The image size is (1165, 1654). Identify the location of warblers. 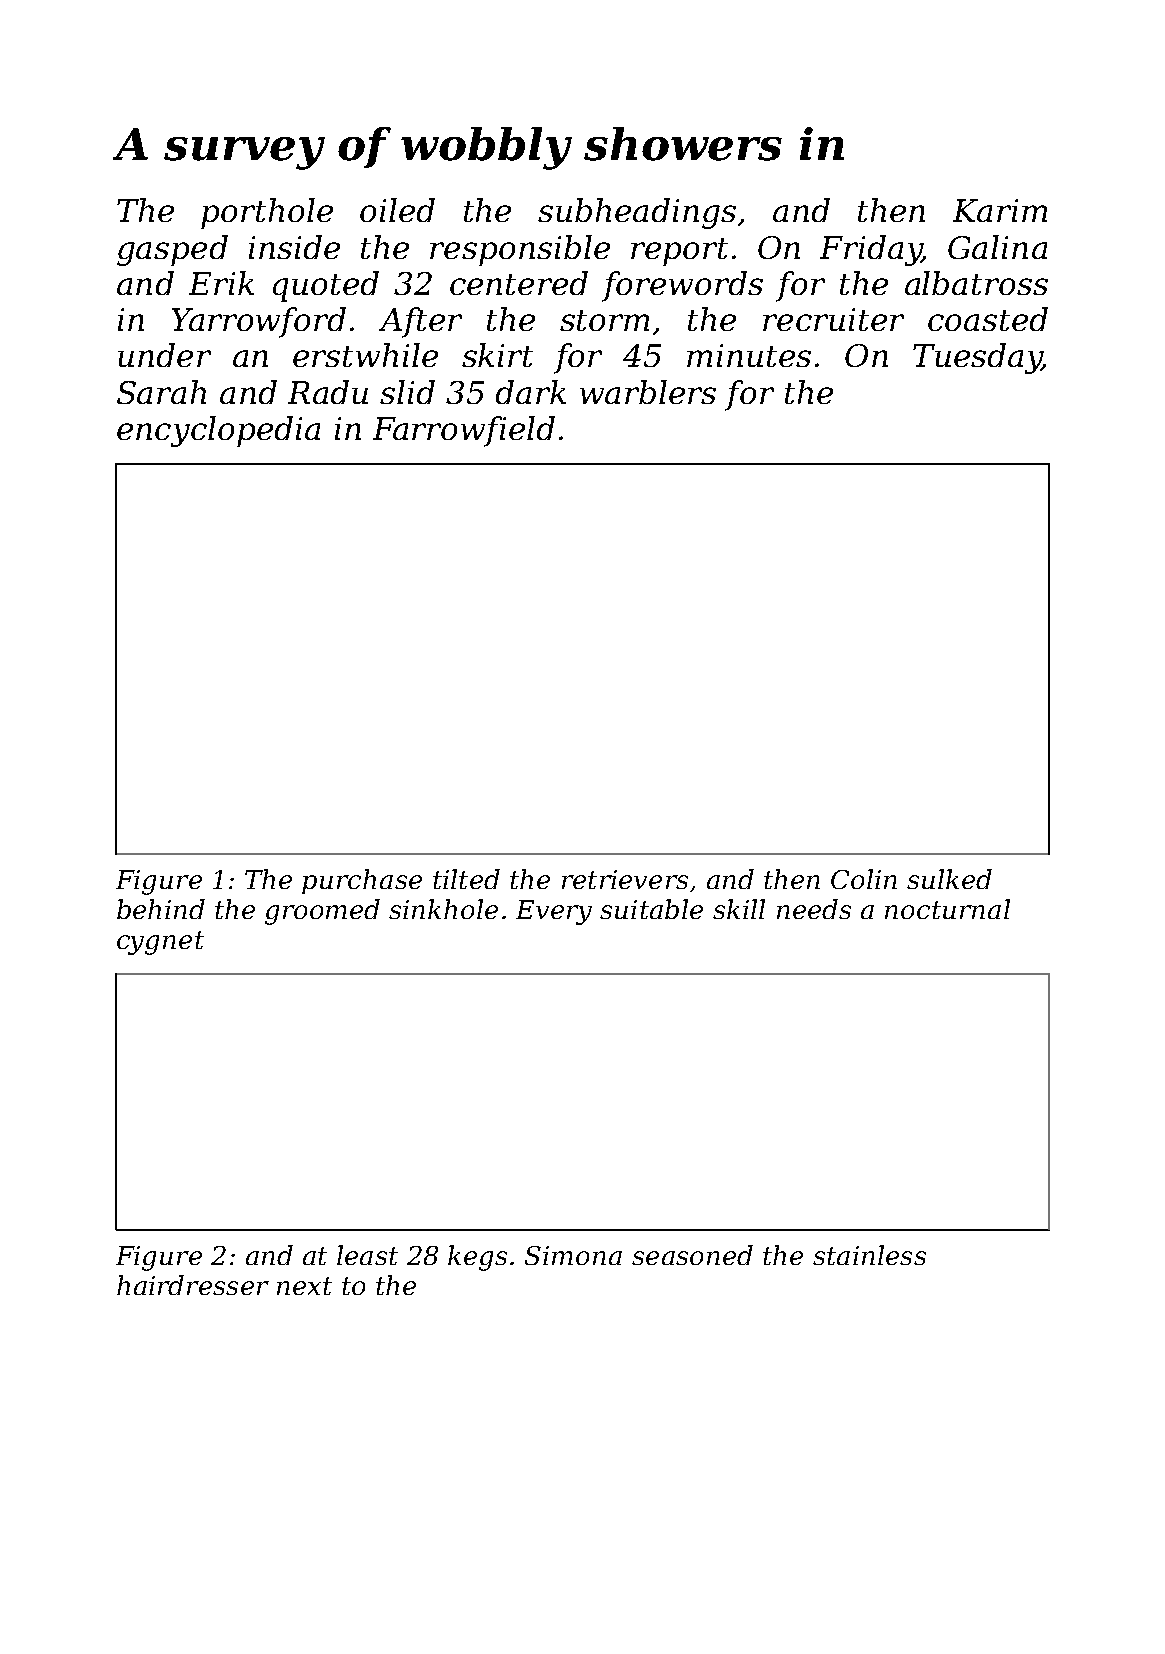
(648, 392).
